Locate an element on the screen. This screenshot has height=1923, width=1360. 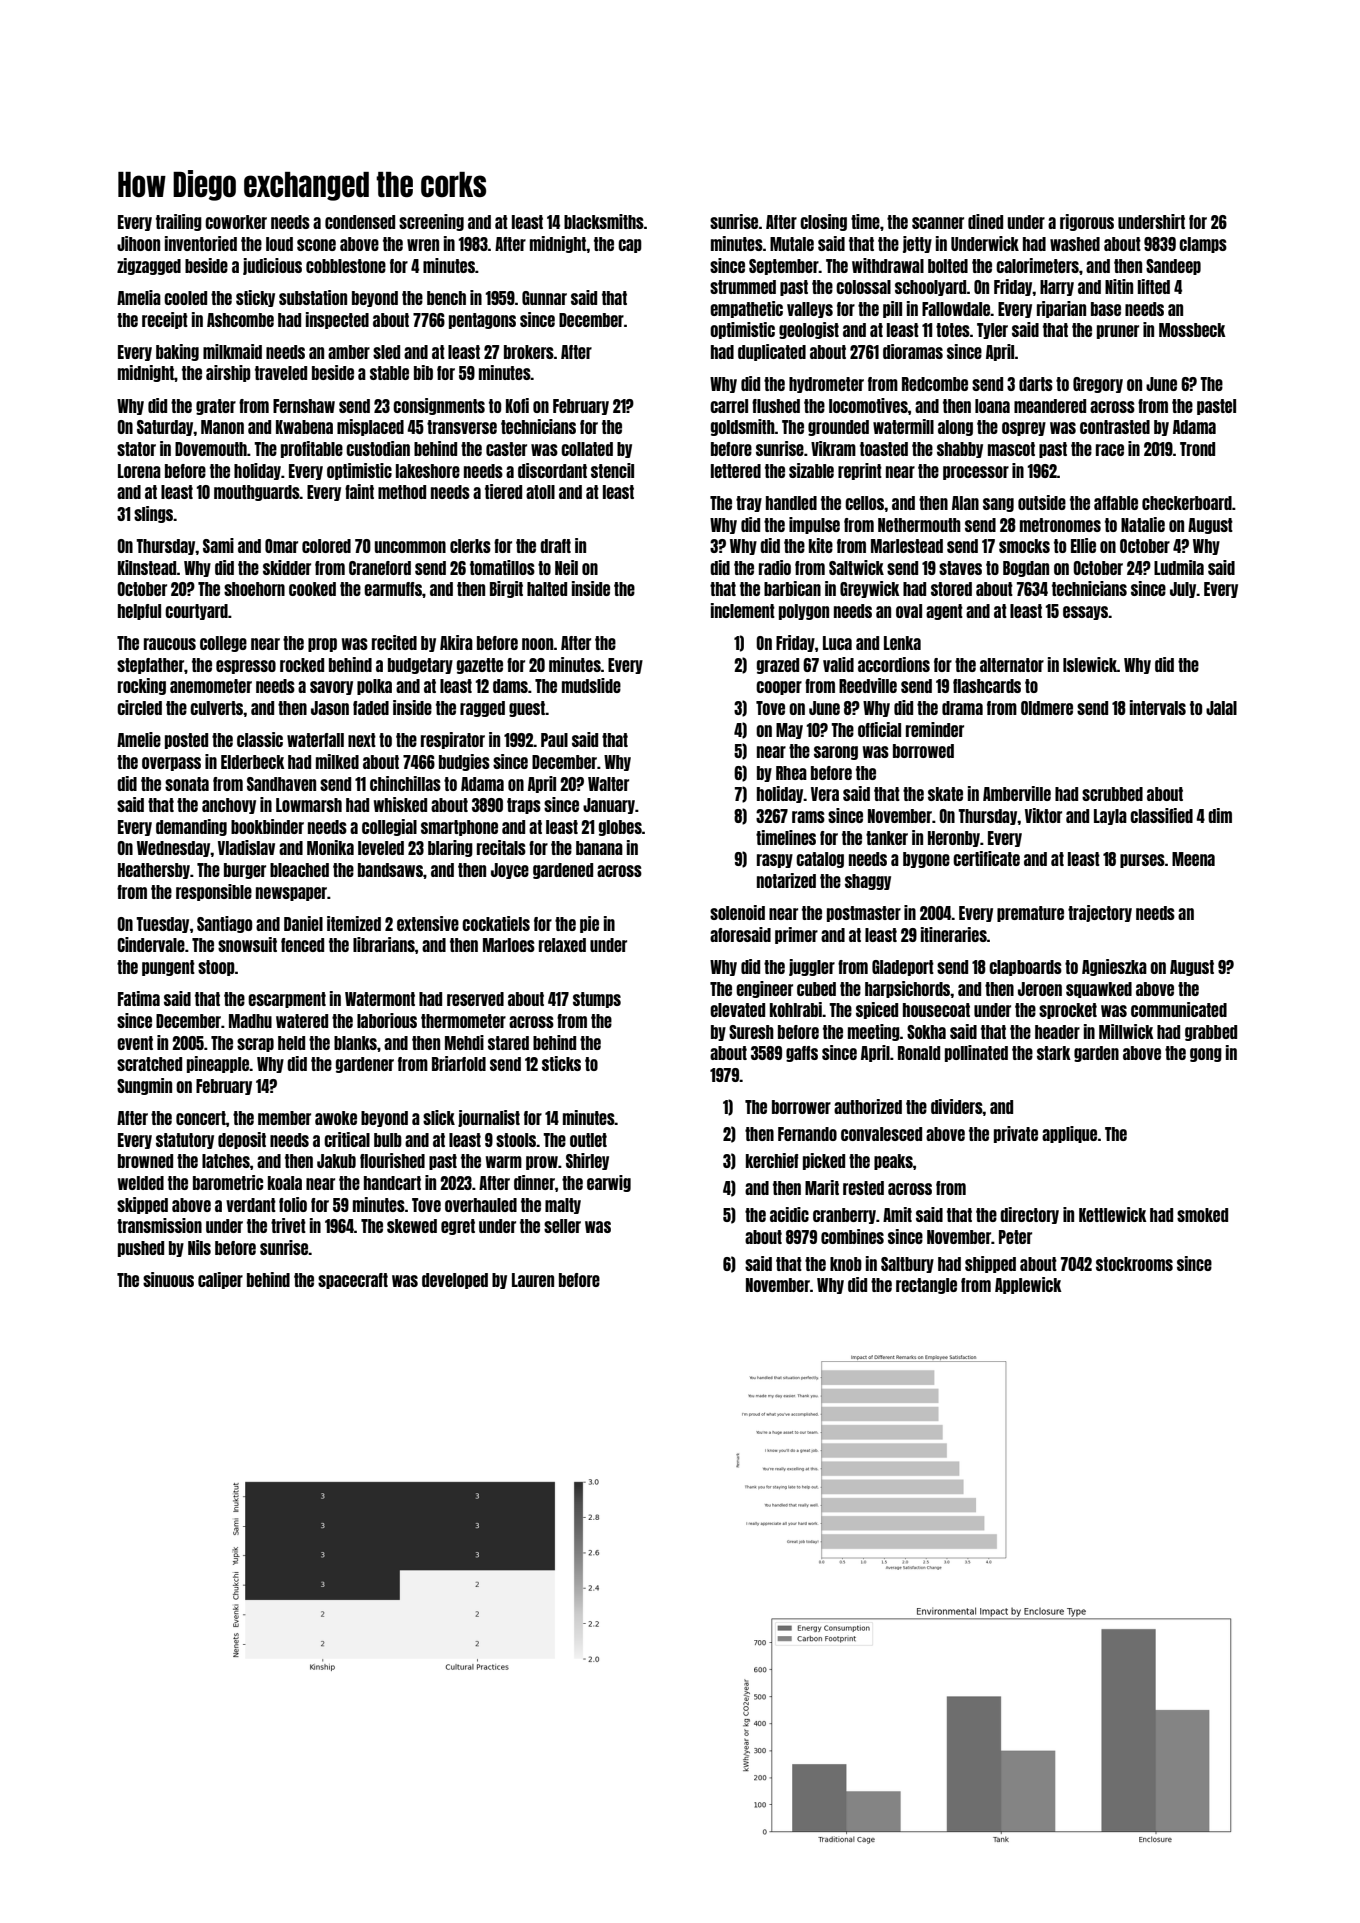
empathetic is located at coordinates (746, 309).
